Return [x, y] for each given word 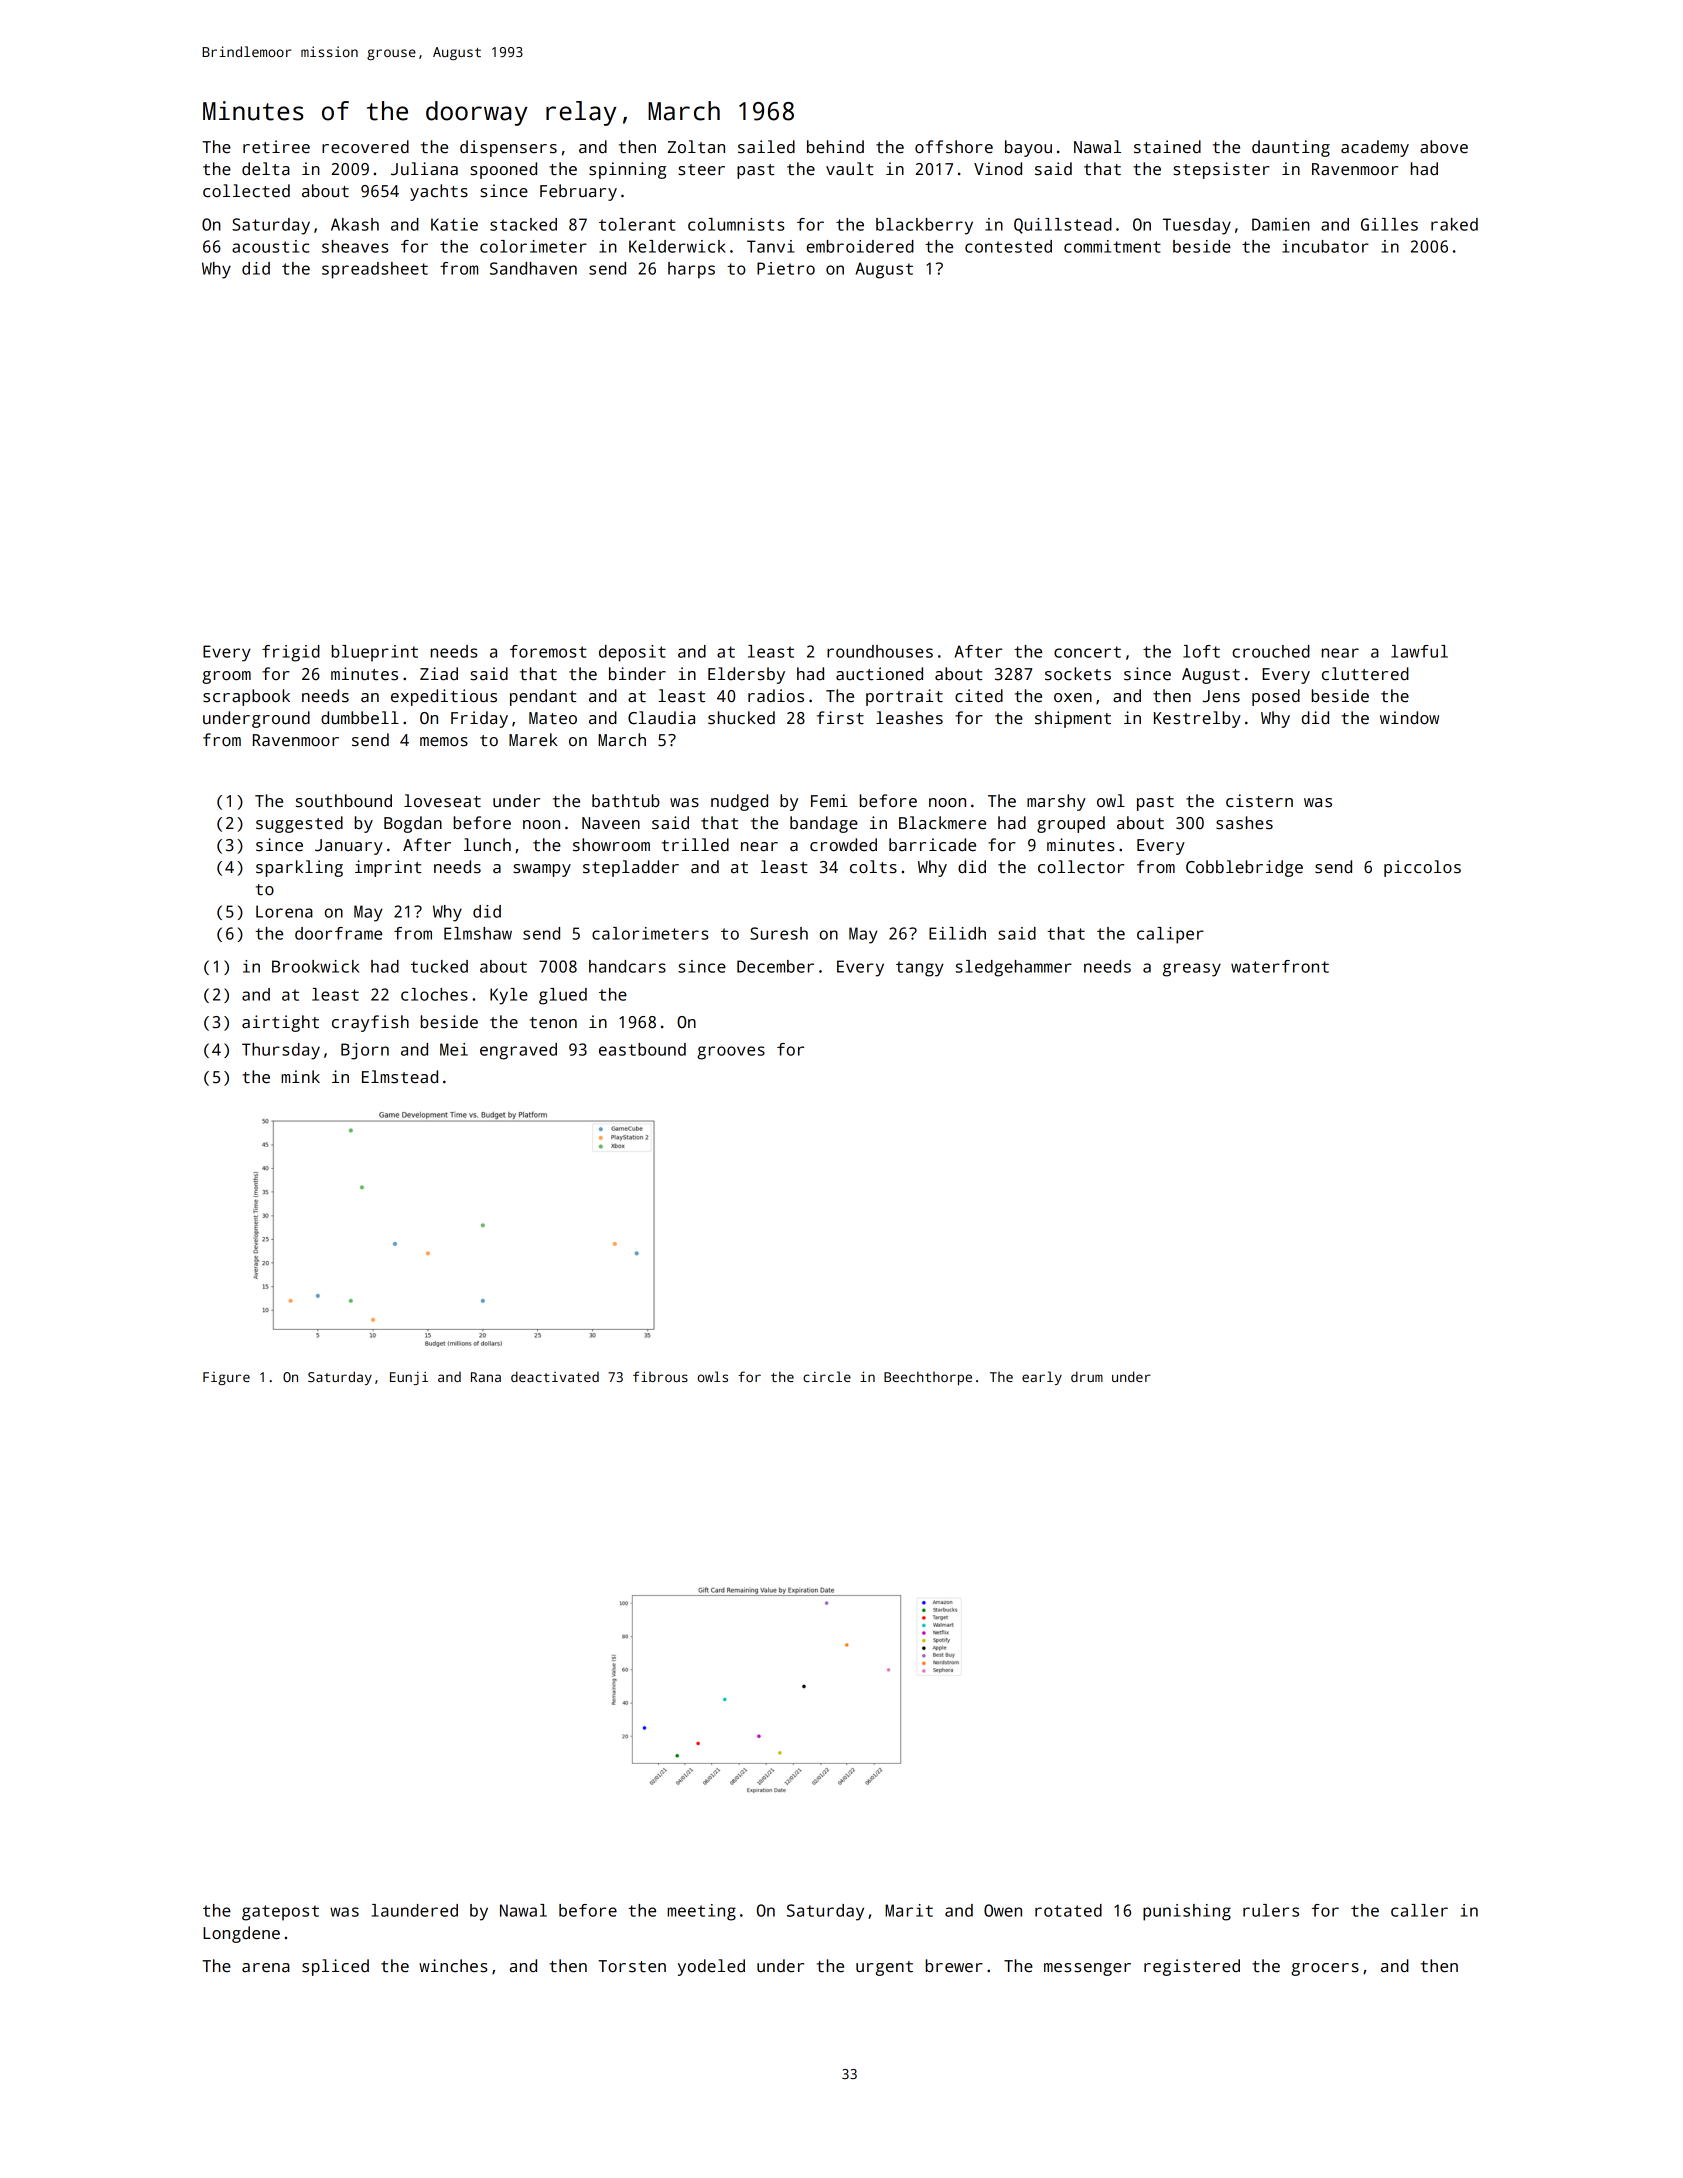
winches [453, 1966]
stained [1167, 147]
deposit [632, 653]
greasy [1192, 970]
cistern [1259, 801]
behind [835, 147]
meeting [701, 1912]
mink [300, 1076]
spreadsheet [375, 270]
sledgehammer [1014, 968]
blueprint [375, 653]
